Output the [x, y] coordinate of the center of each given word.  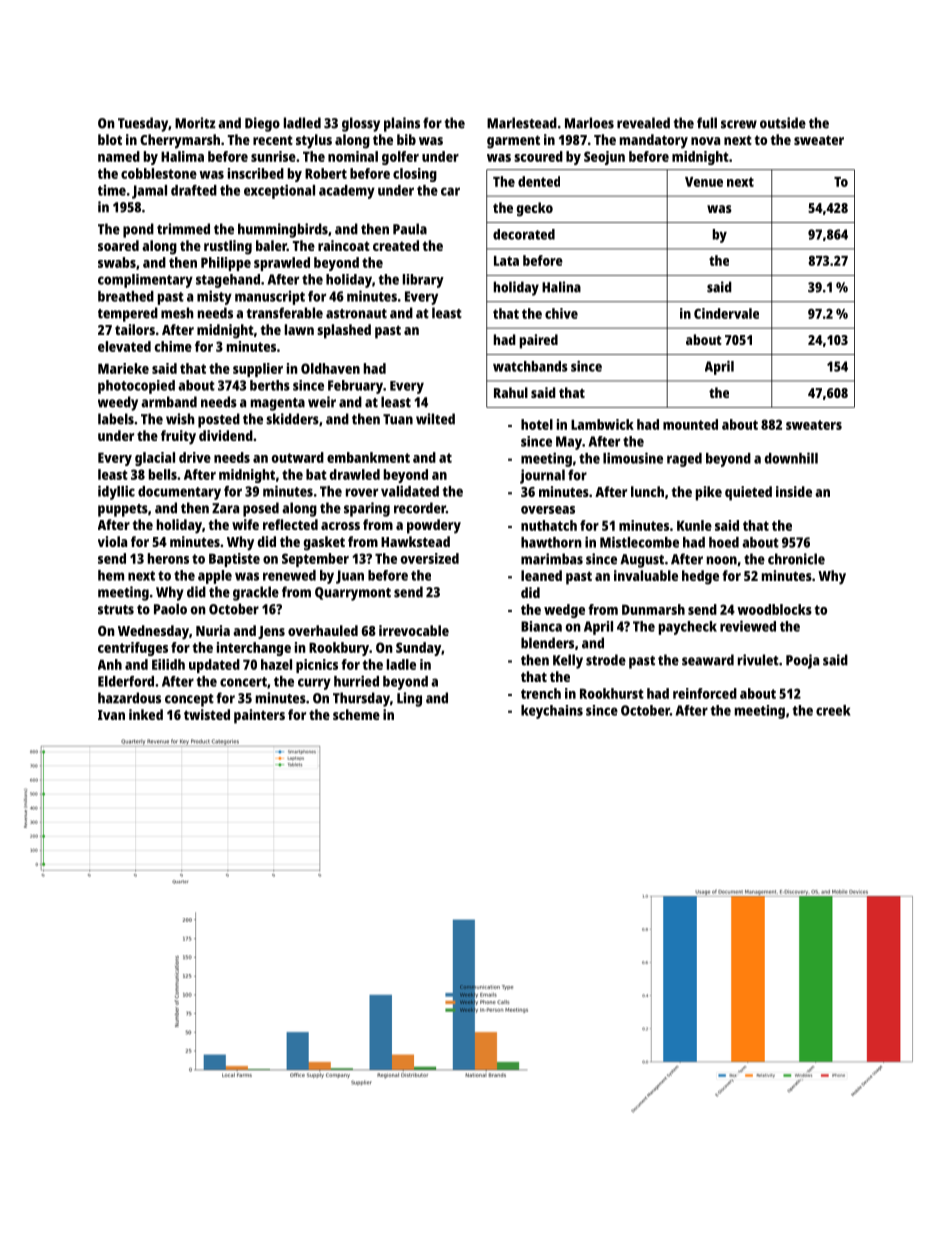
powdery [434, 526]
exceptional [279, 191]
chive [561, 313]
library [423, 281]
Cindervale [726, 313]
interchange [254, 649]
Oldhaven [330, 368]
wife [245, 524]
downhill [791, 458]
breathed [126, 296]
